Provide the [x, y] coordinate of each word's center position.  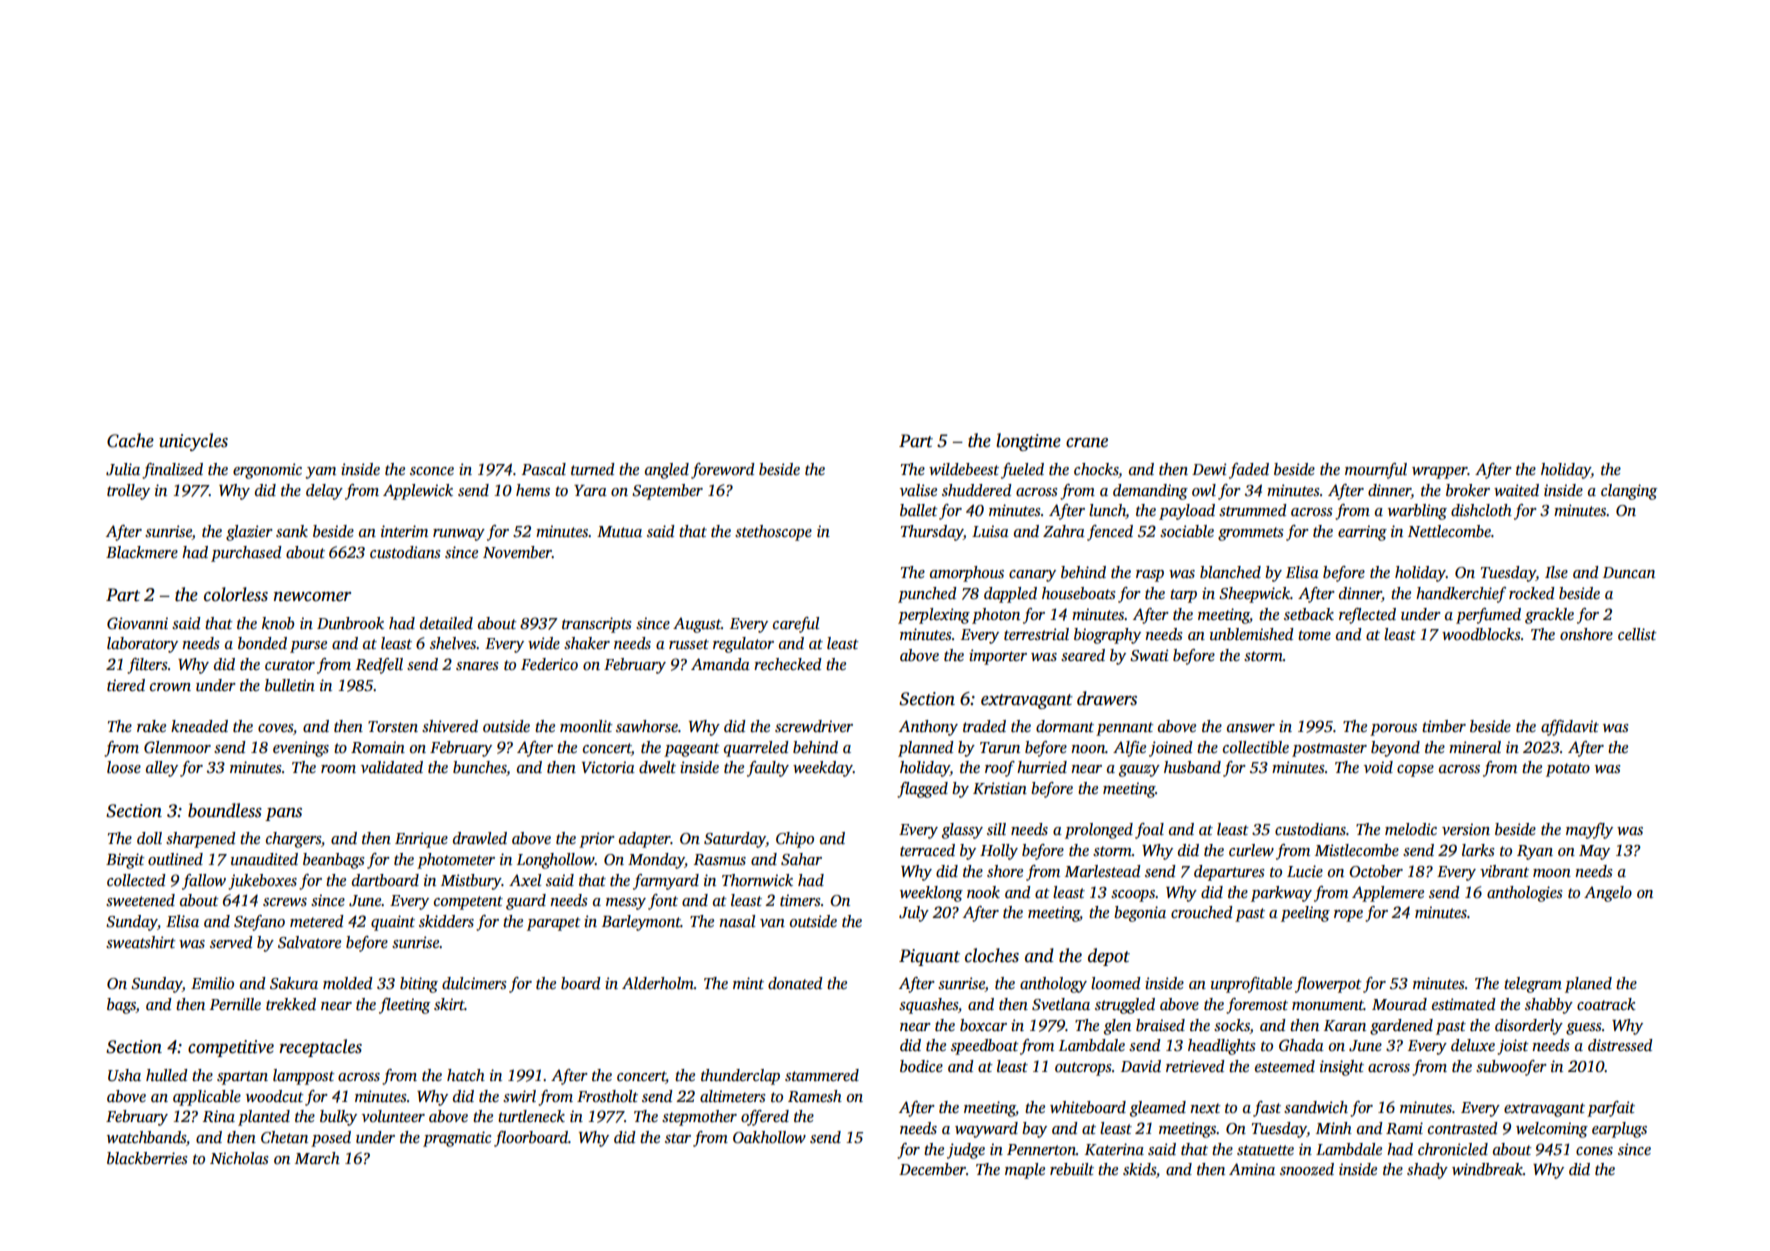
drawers [1107, 698]
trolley [128, 492]
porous [1393, 730]
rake [151, 726]
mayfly [1589, 831]
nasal [737, 921]
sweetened [140, 900]
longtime [1028, 442]
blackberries [147, 1158]
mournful [1376, 471]
